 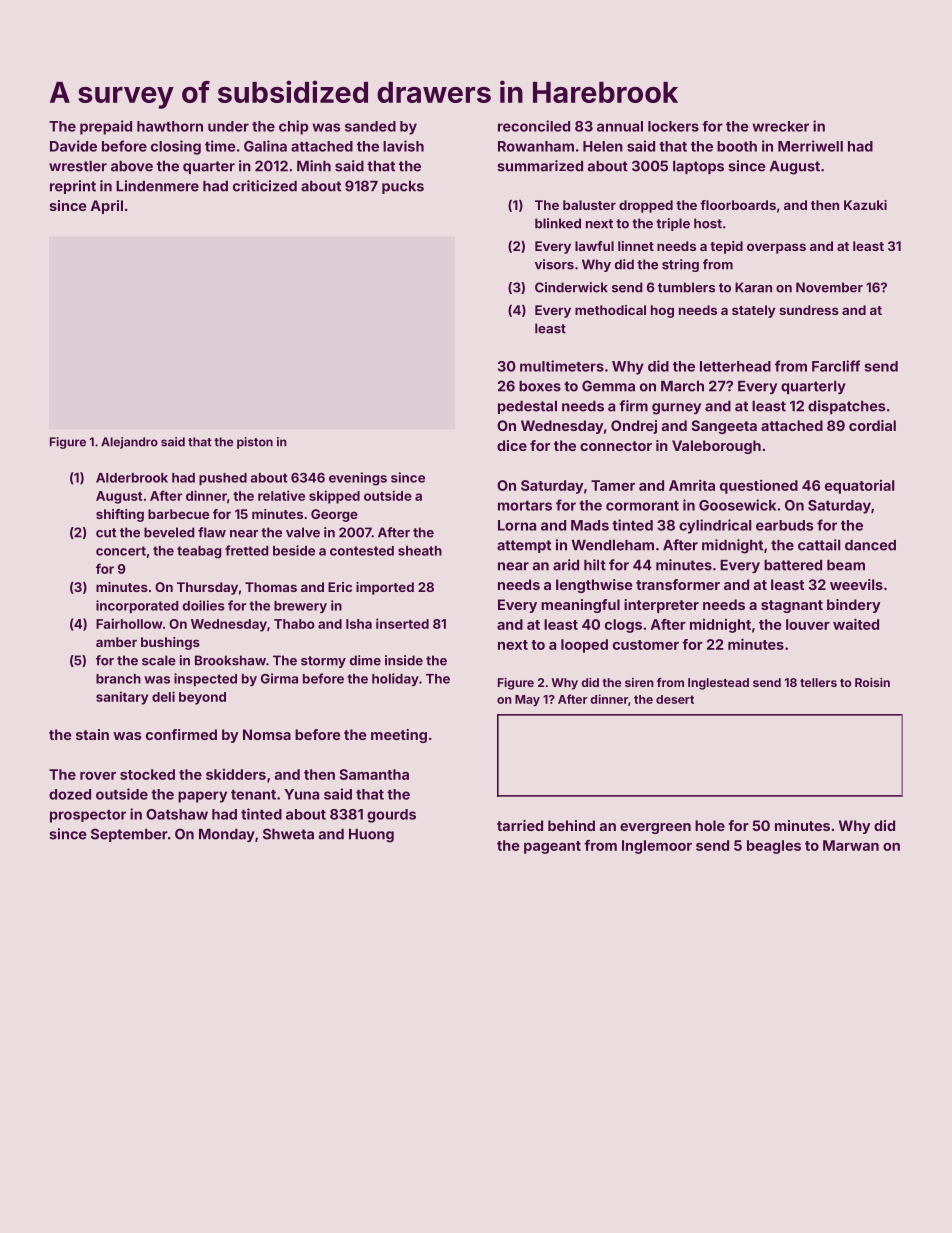 What do you see at coordinates (851, 845) in the screenshot?
I see `Marwan` at bounding box center [851, 845].
